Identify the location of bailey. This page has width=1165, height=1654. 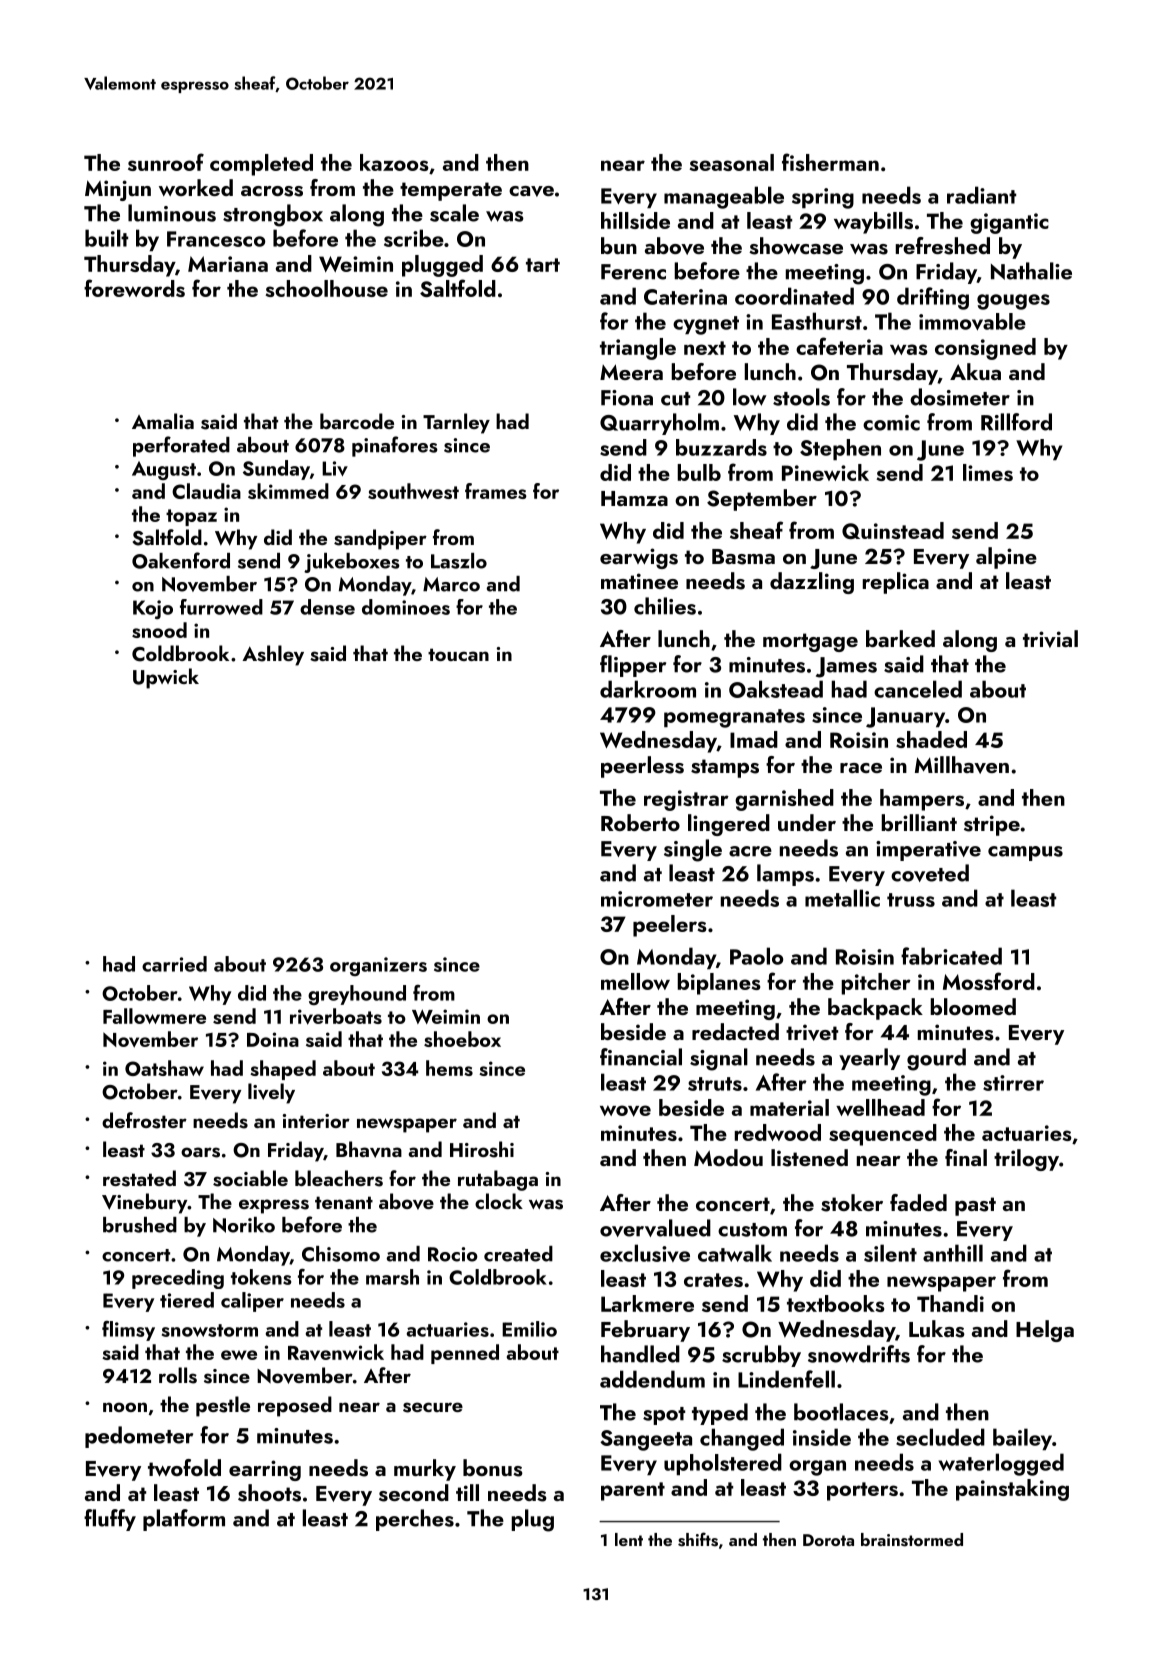
(1022, 1439).
